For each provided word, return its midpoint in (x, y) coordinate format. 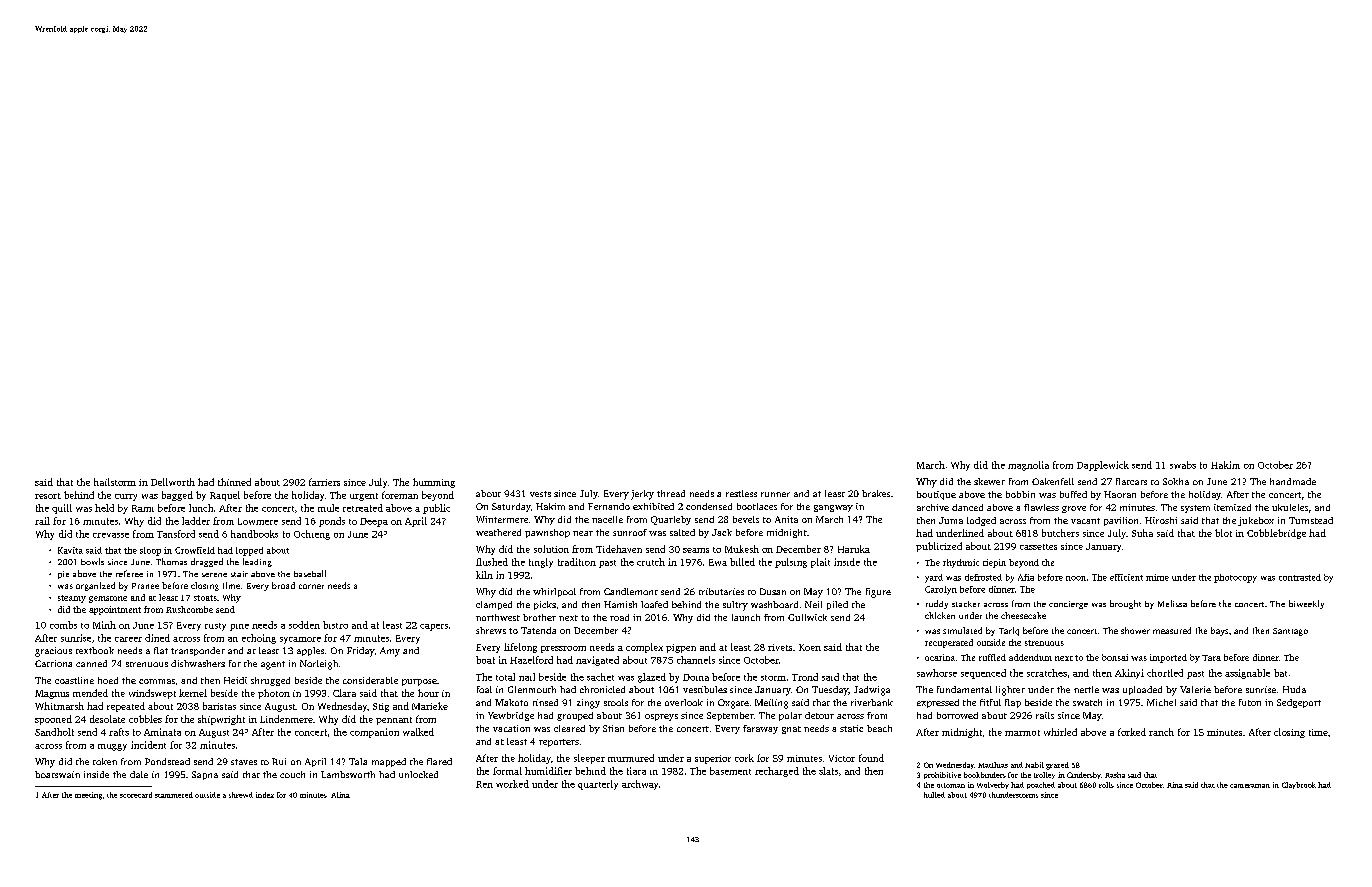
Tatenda (538, 630)
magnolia (1028, 466)
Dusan (773, 591)
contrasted (1300, 577)
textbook (95, 650)
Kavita (70, 550)
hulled (934, 795)
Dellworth (173, 482)
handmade (1293, 481)
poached (1041, 785)
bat (1280, 673)
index (265, 795)
